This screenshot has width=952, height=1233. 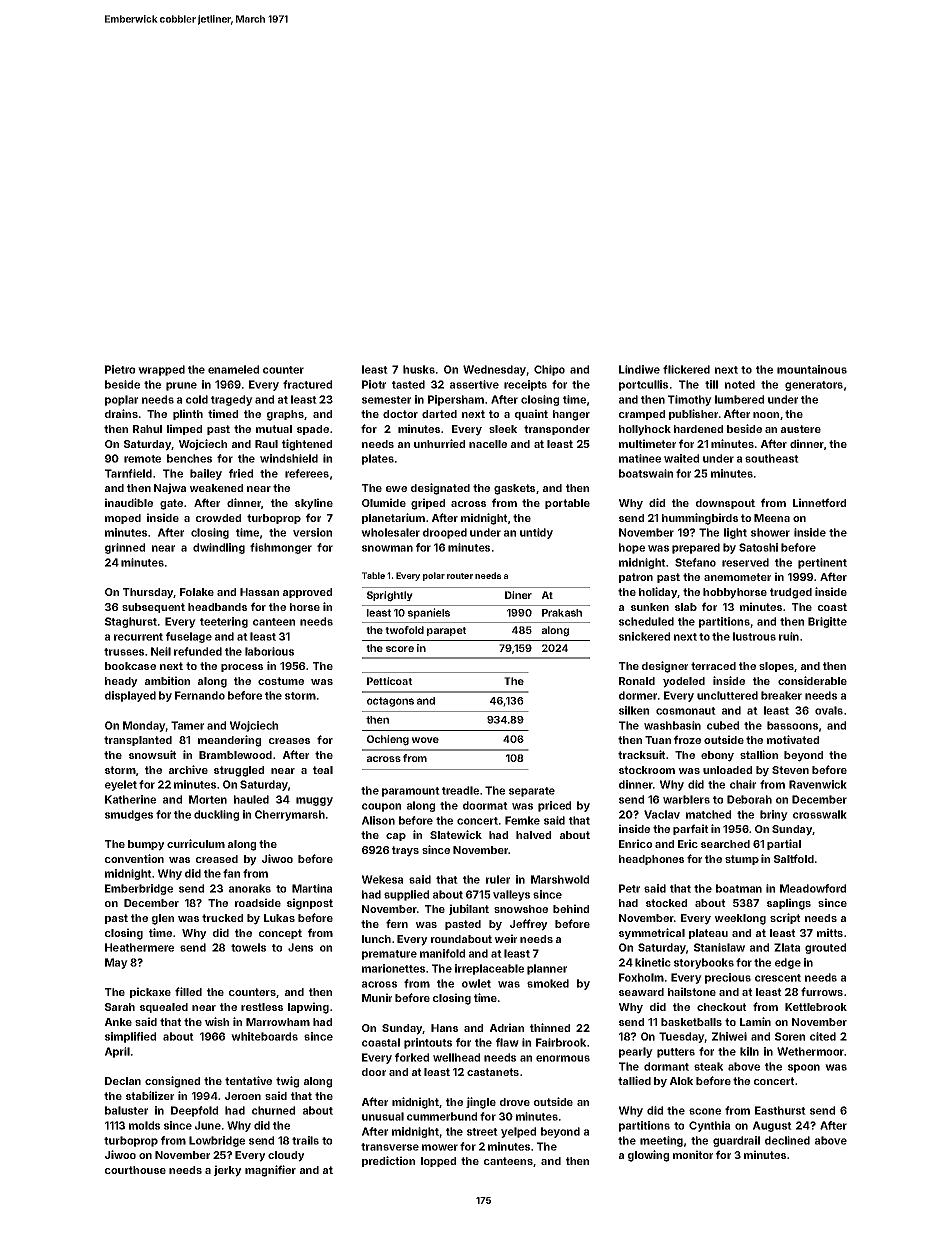 What do you see at coordinates (312, 532) in the screenshot?
I see `version` at bounding box center [312, 532].
